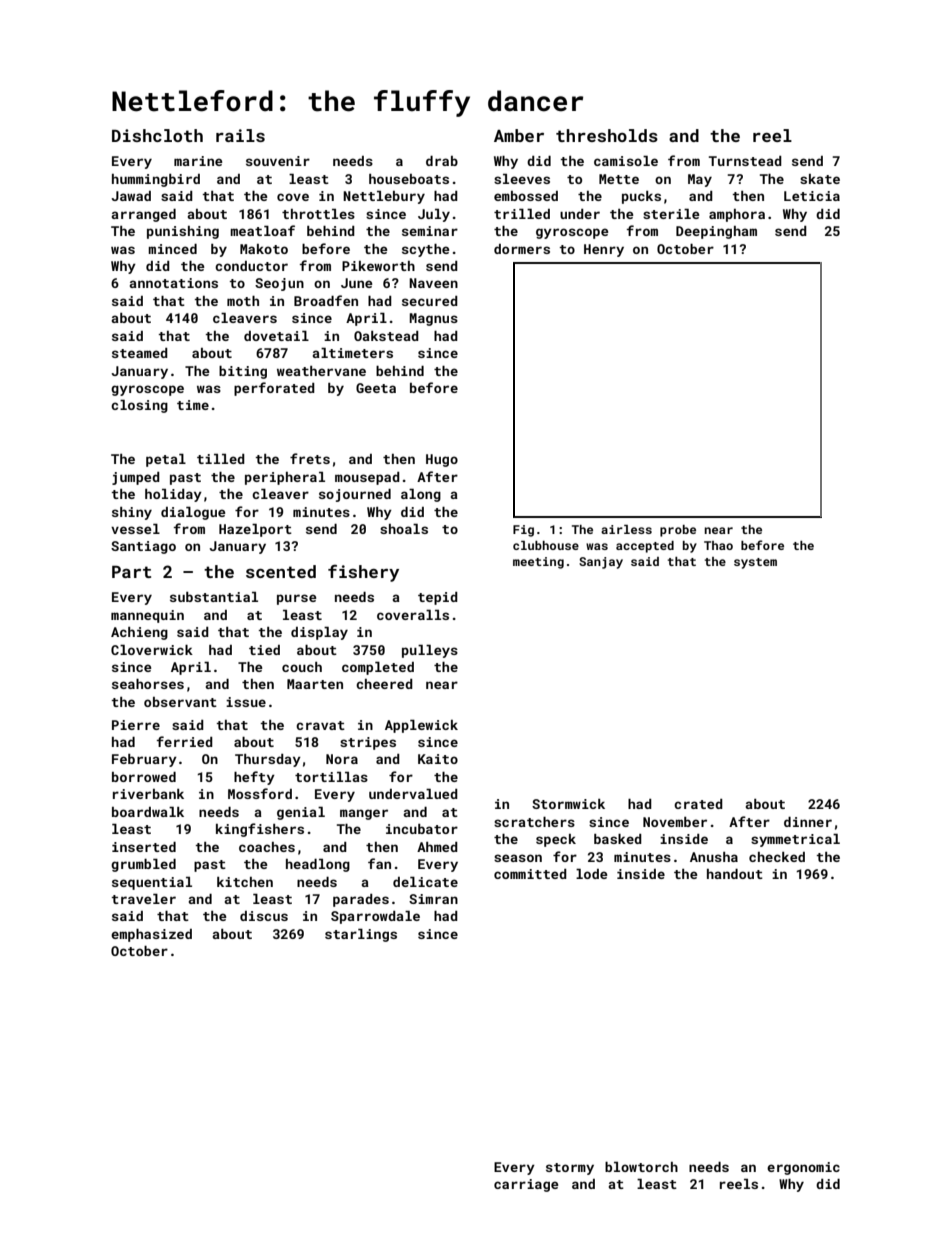 The image size is (952, 1233). Describe the element at coordinates (198, 161) in the screenshot. I see `marine` at that location.
